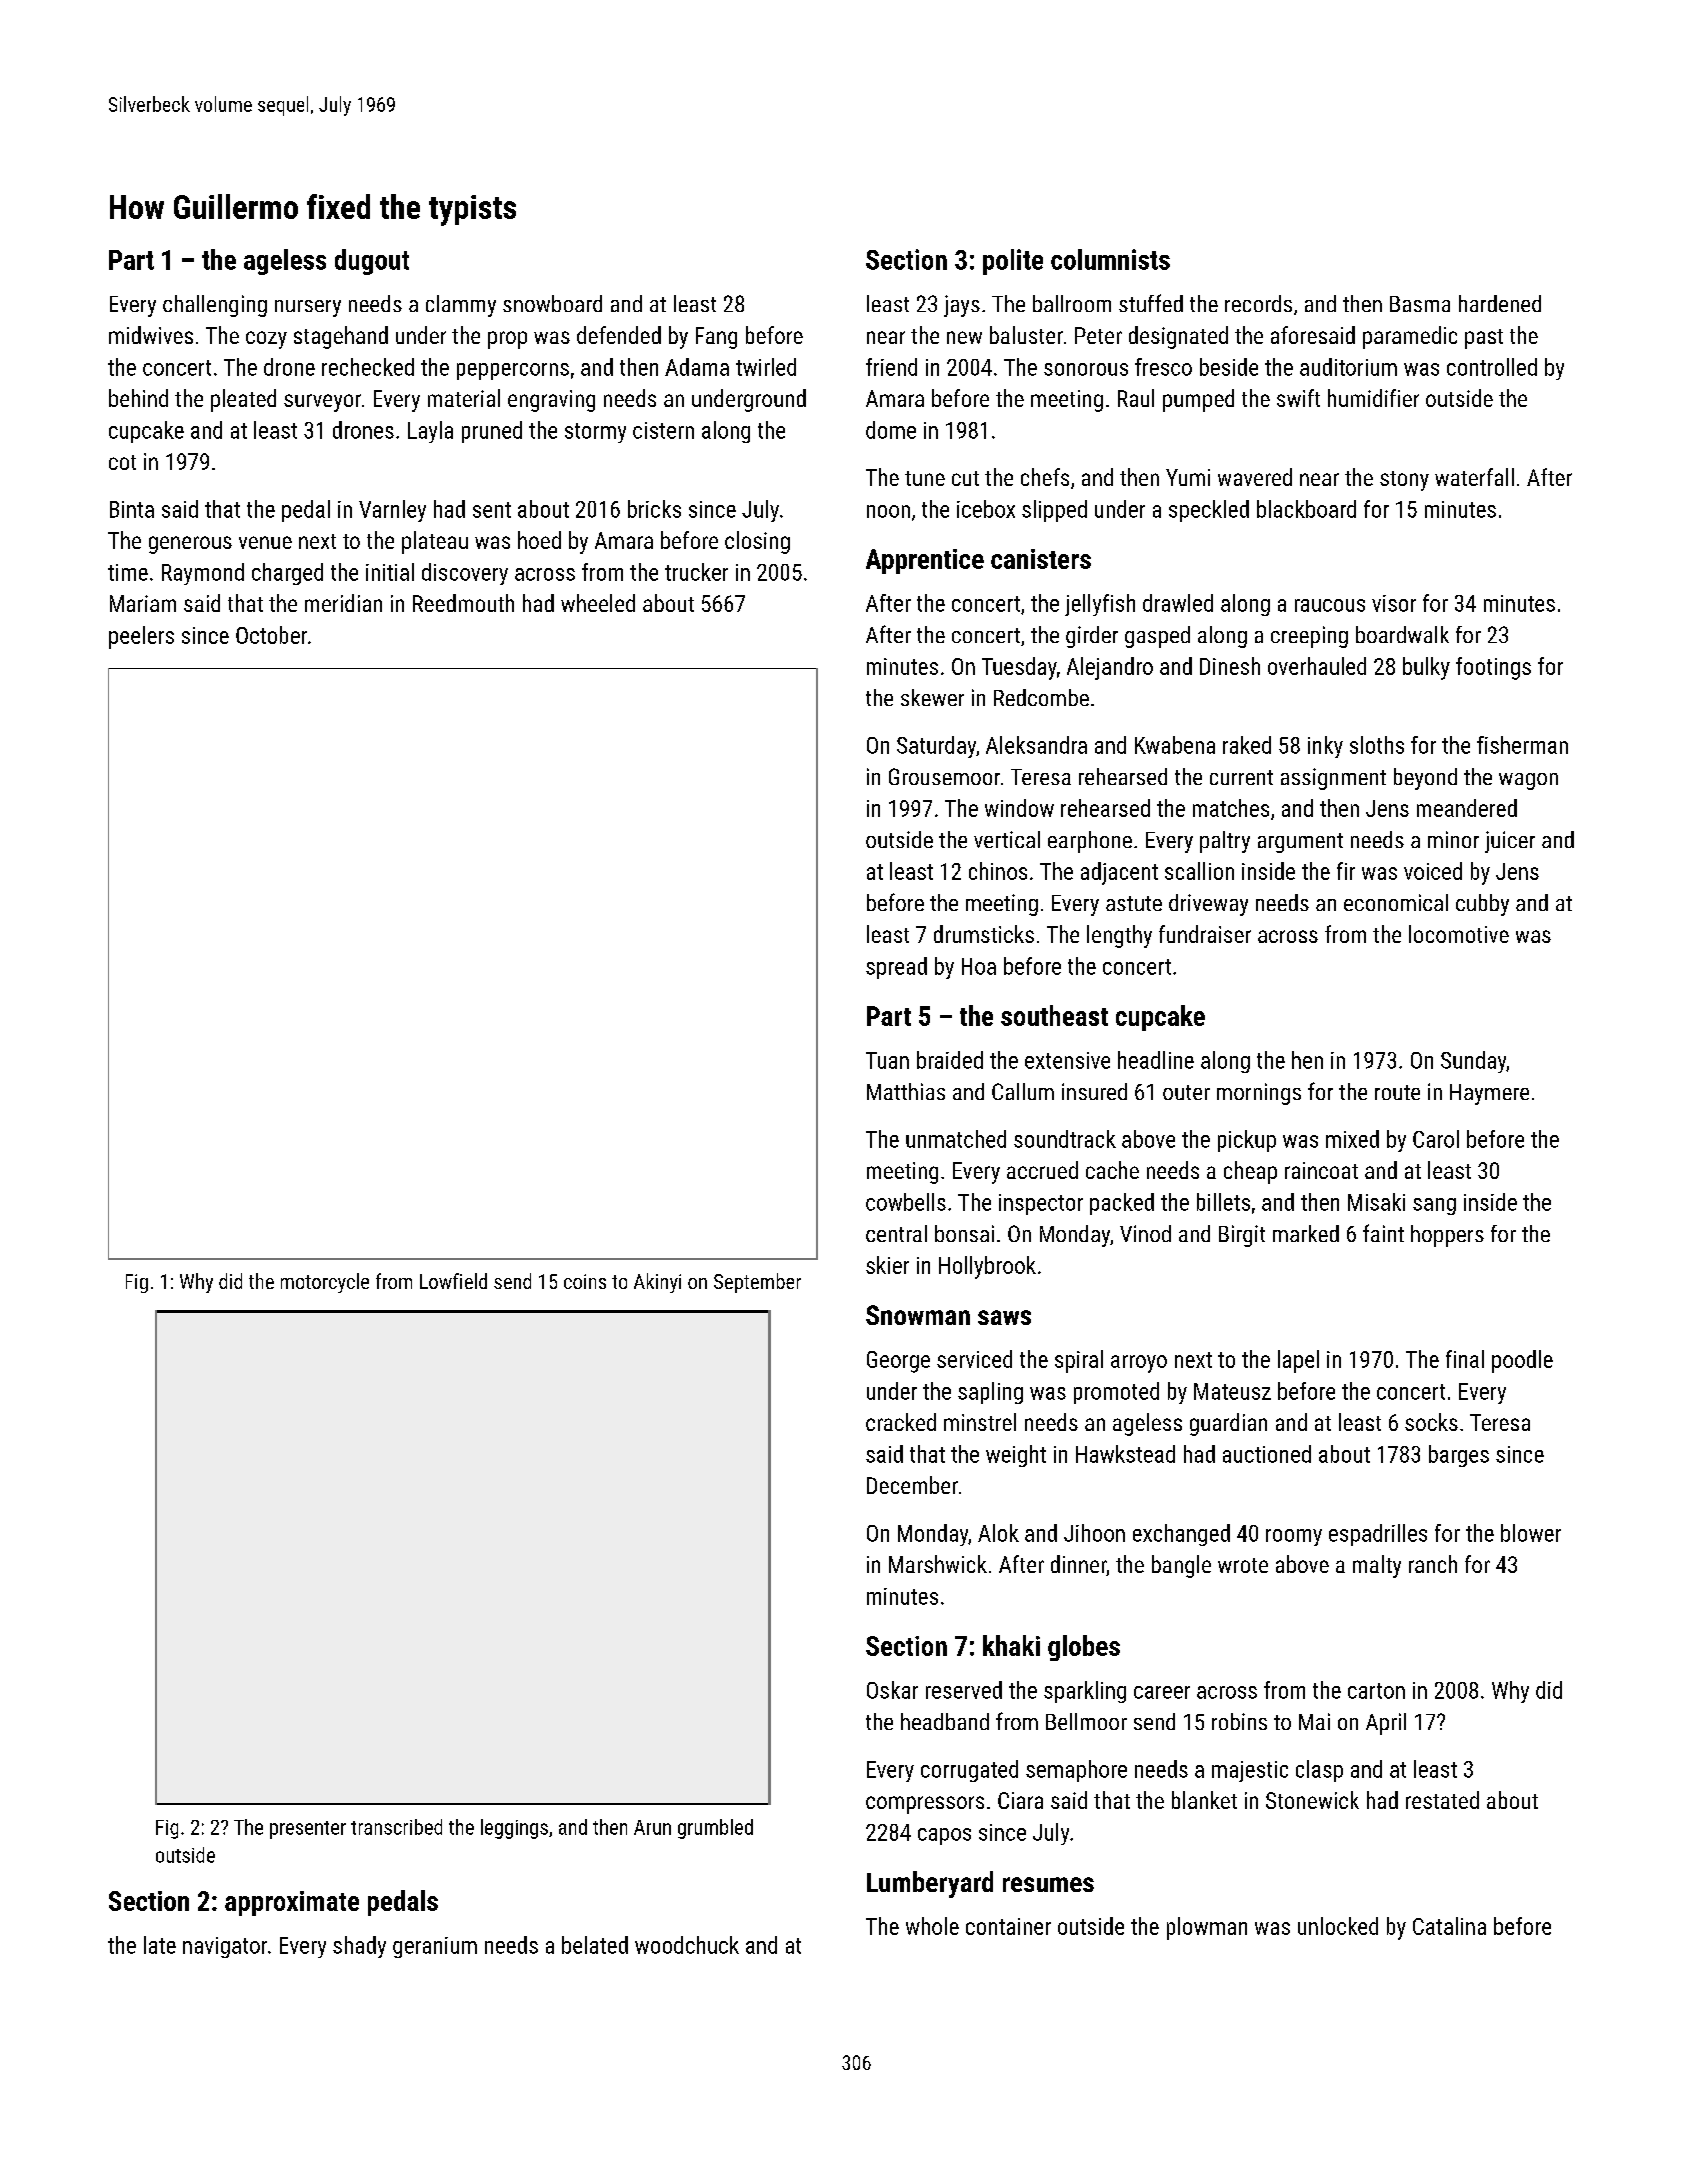  I want to click on juicer, so click(1510, 842).
